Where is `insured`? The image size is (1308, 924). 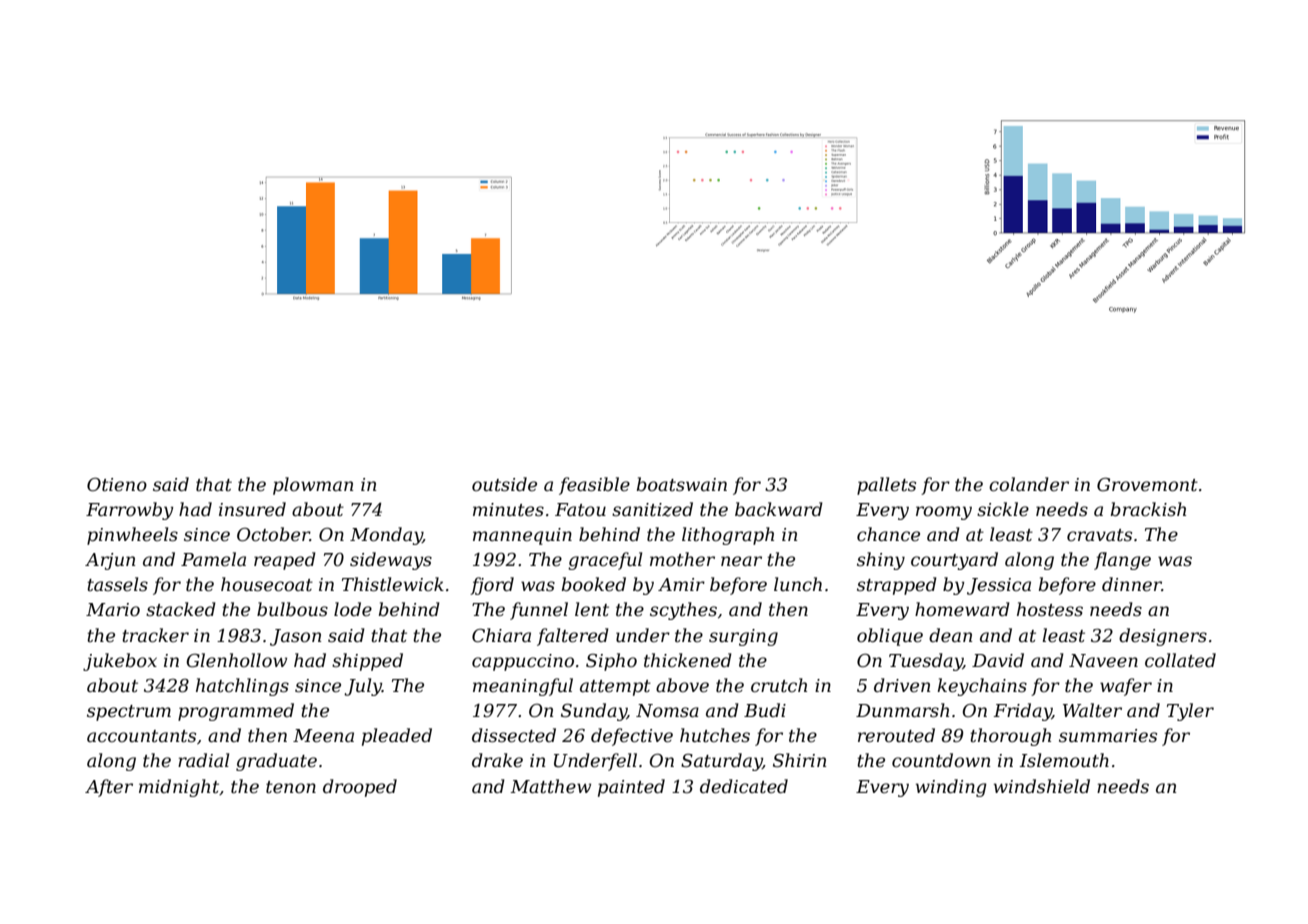
insured is located at coordinates (252, 509).
